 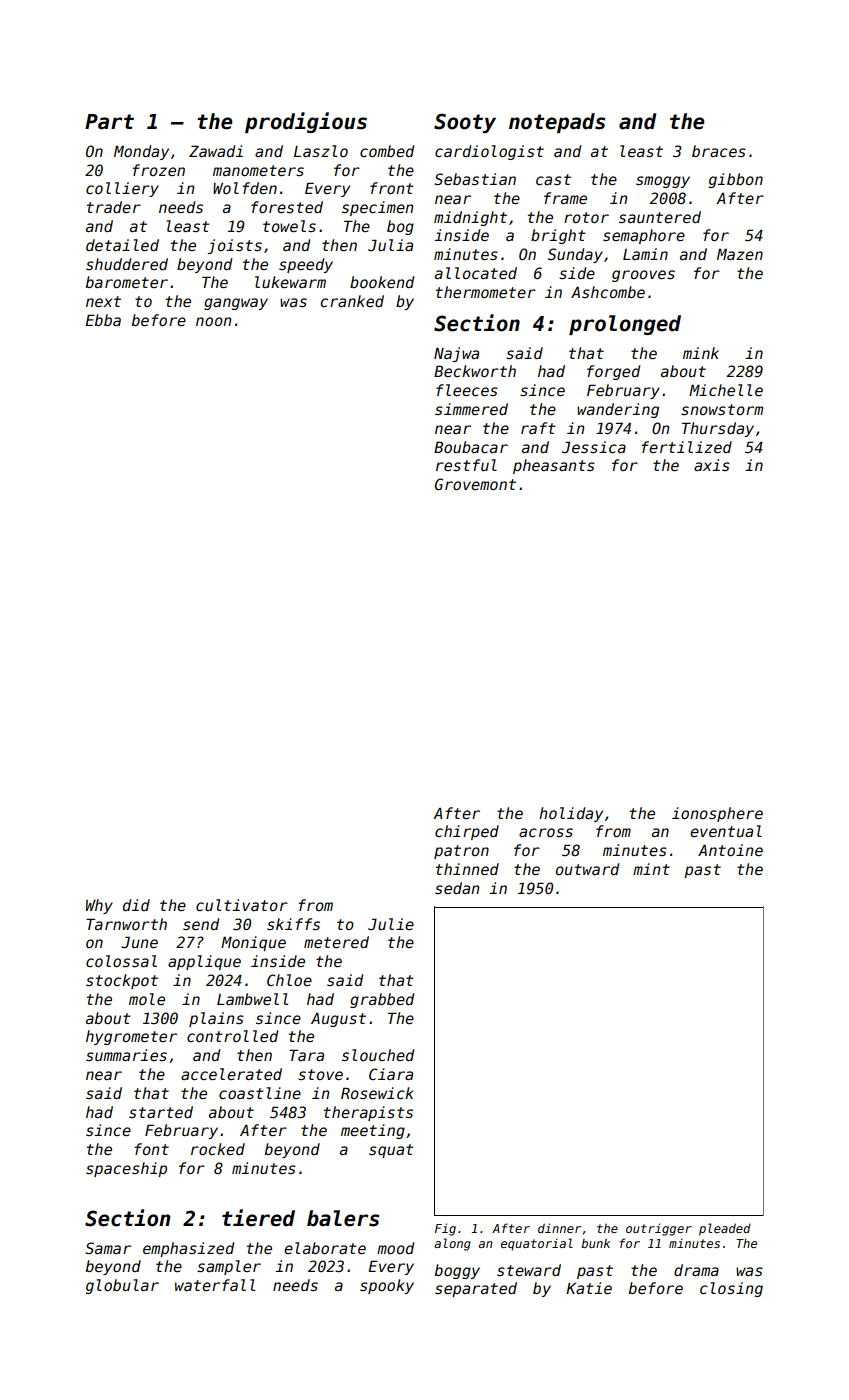 What do you see at coordinates (391, 924) in the image?
I see `Julie` at bounding box center [391, 924].
